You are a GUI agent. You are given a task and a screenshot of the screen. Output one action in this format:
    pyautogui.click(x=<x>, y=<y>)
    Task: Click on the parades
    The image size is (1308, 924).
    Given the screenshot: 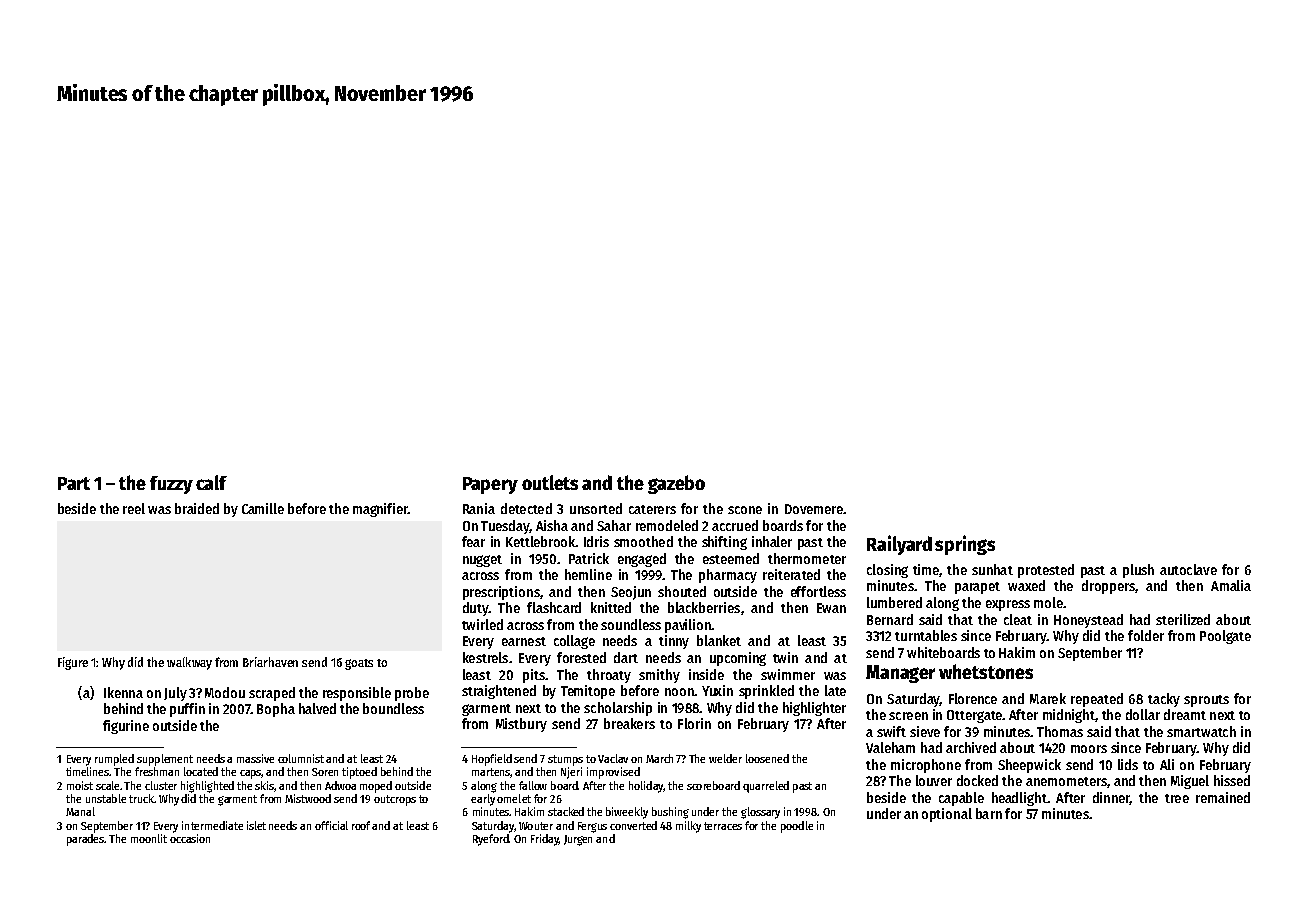 What is the action you would take?
    pyautogui.click(x=86, y=840)
